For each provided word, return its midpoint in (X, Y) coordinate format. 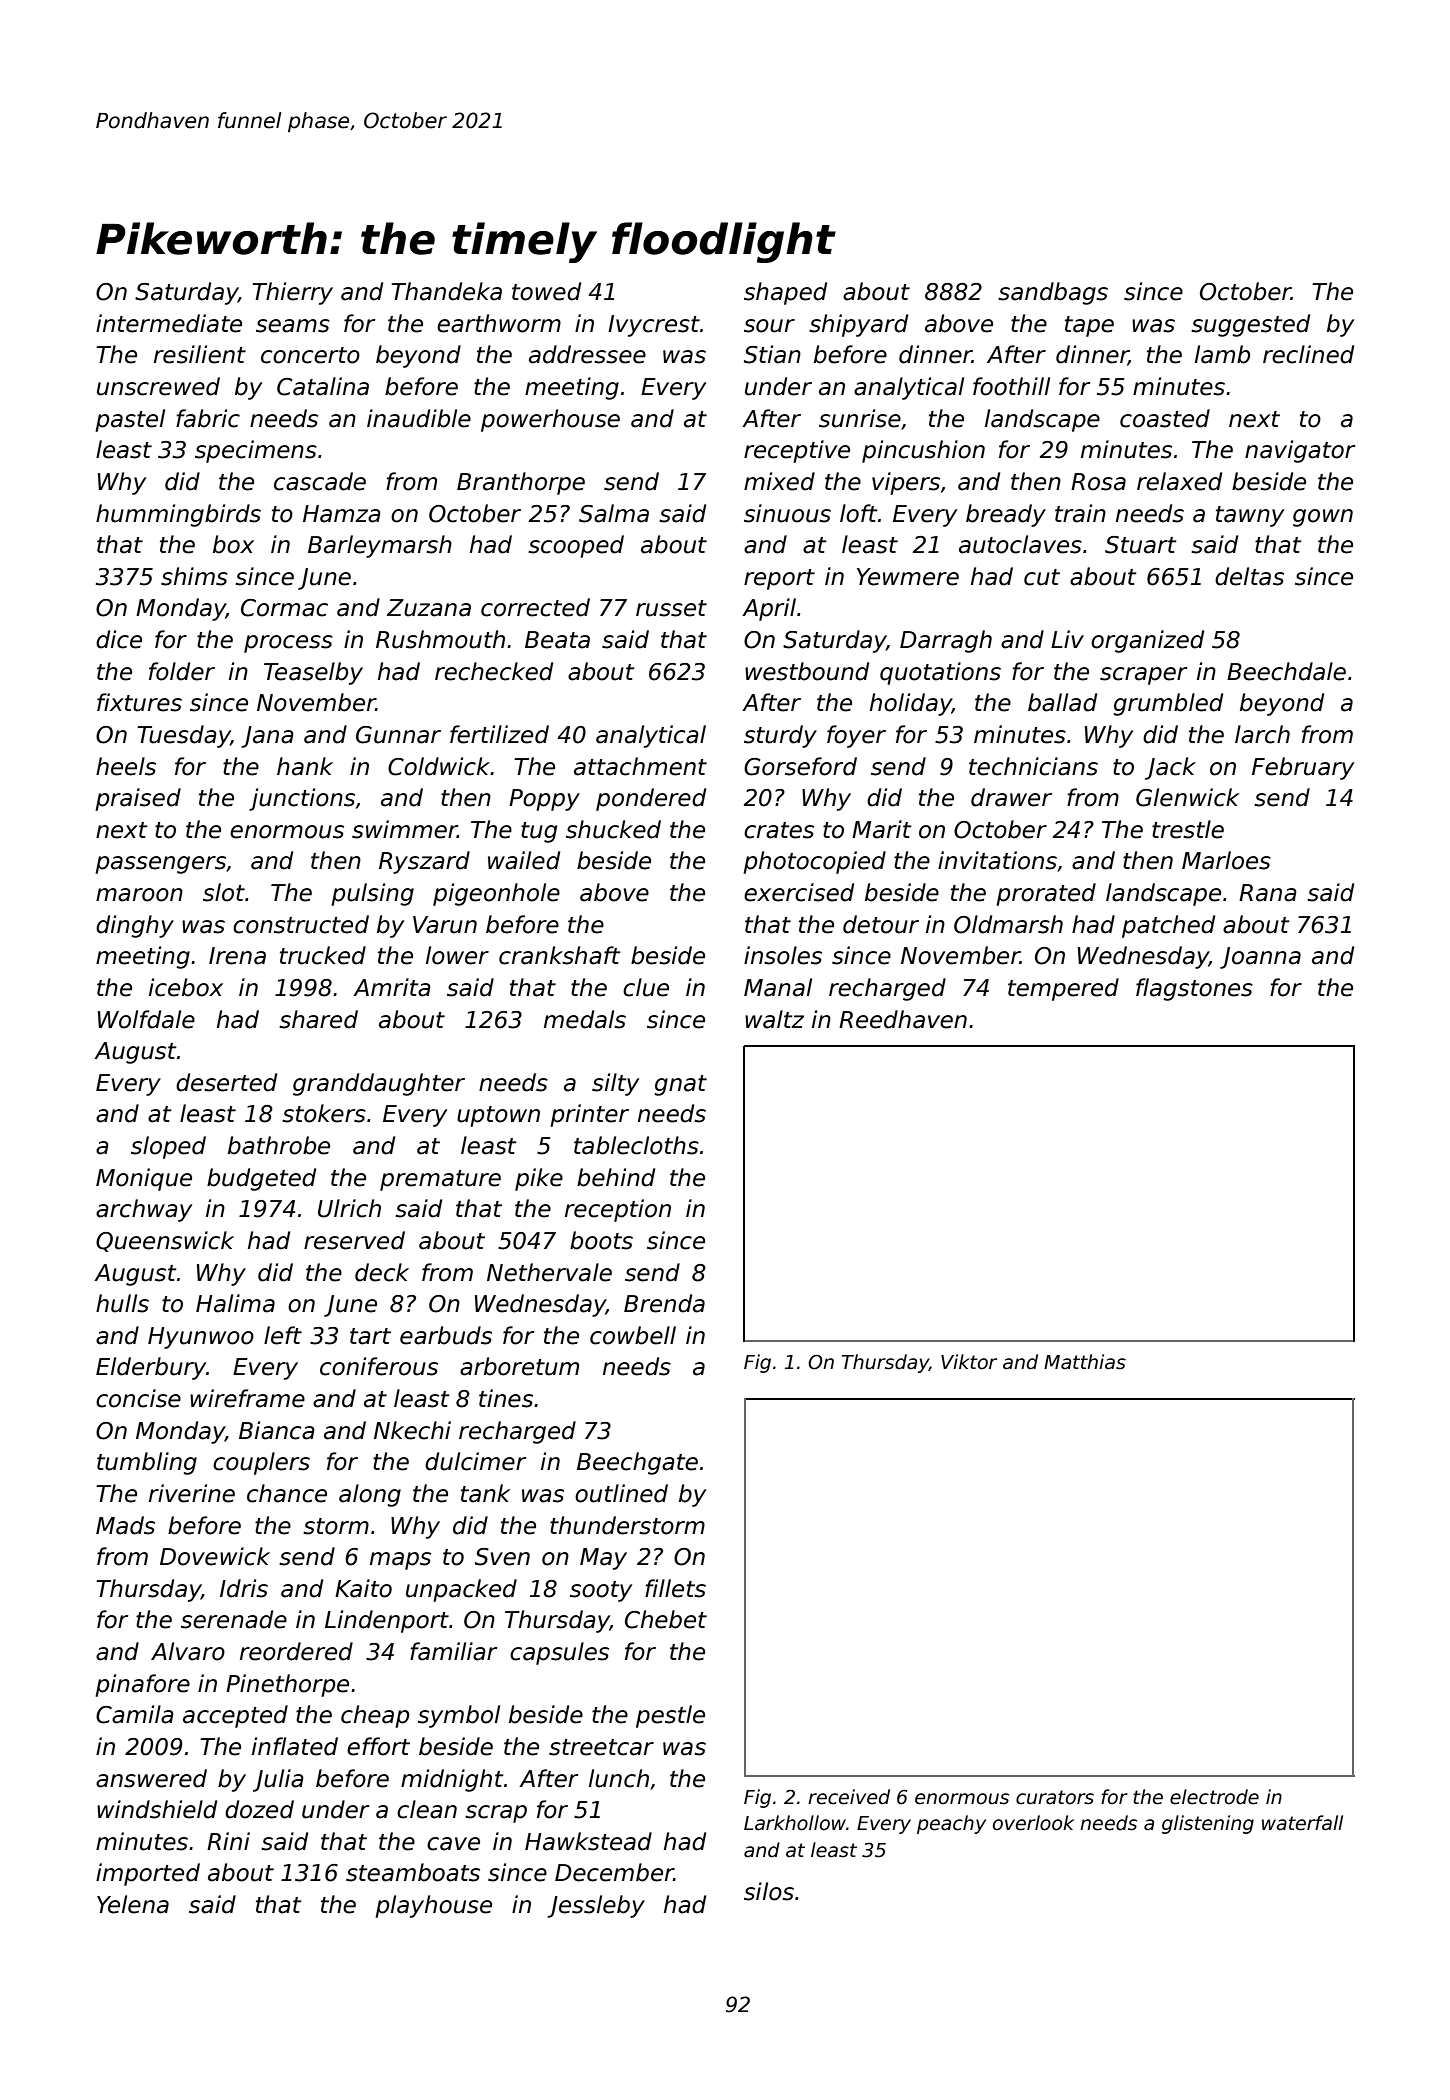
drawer (1011, 797)
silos (769, 1891)
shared (318, 1019)
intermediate (169, 323)
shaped (785, 293)
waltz (774, 1019)
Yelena (133, 1904)
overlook (1033, 1823)
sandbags (1053, 293)
